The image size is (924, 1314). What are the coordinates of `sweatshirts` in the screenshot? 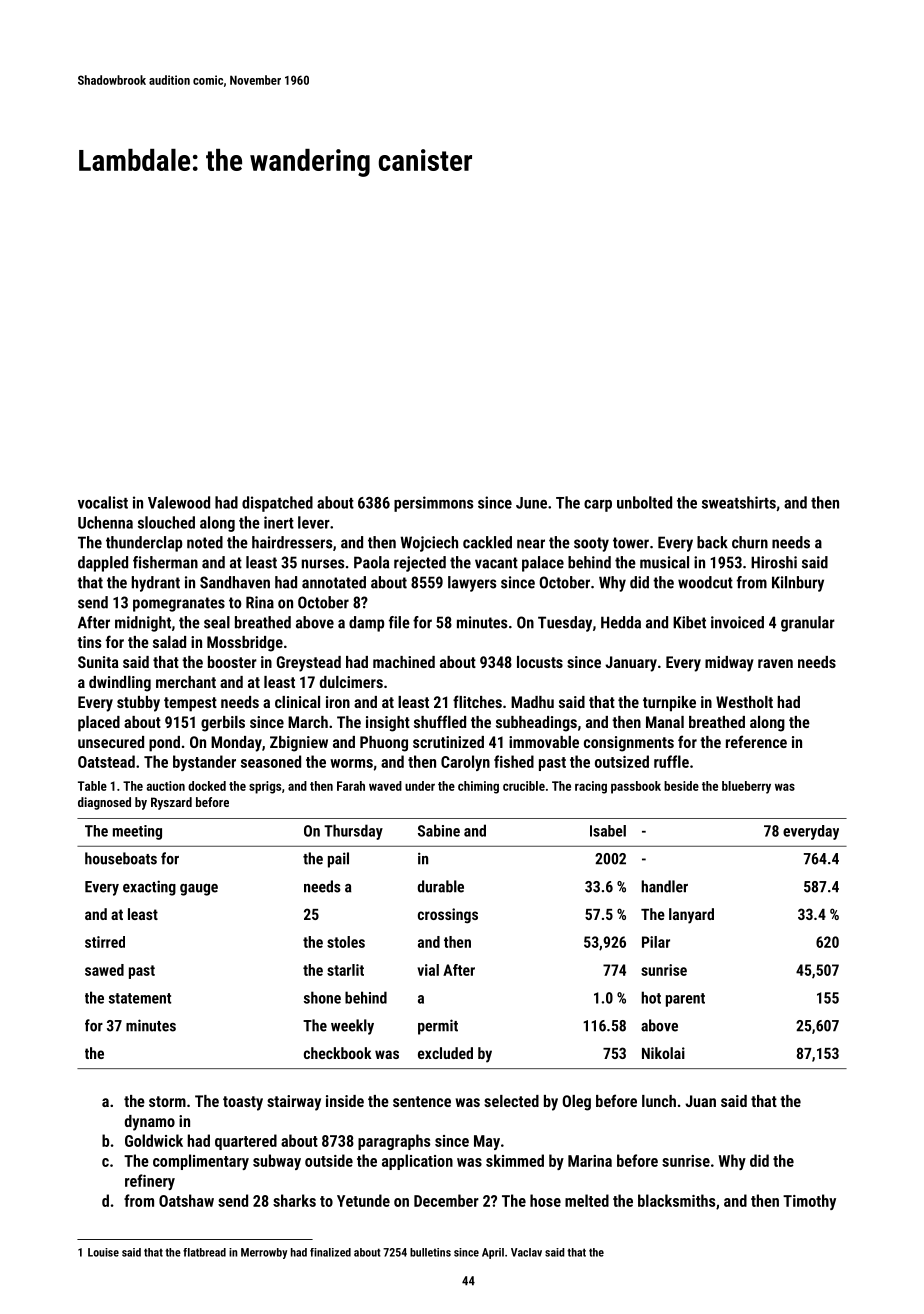 It's located at (739, 502).
